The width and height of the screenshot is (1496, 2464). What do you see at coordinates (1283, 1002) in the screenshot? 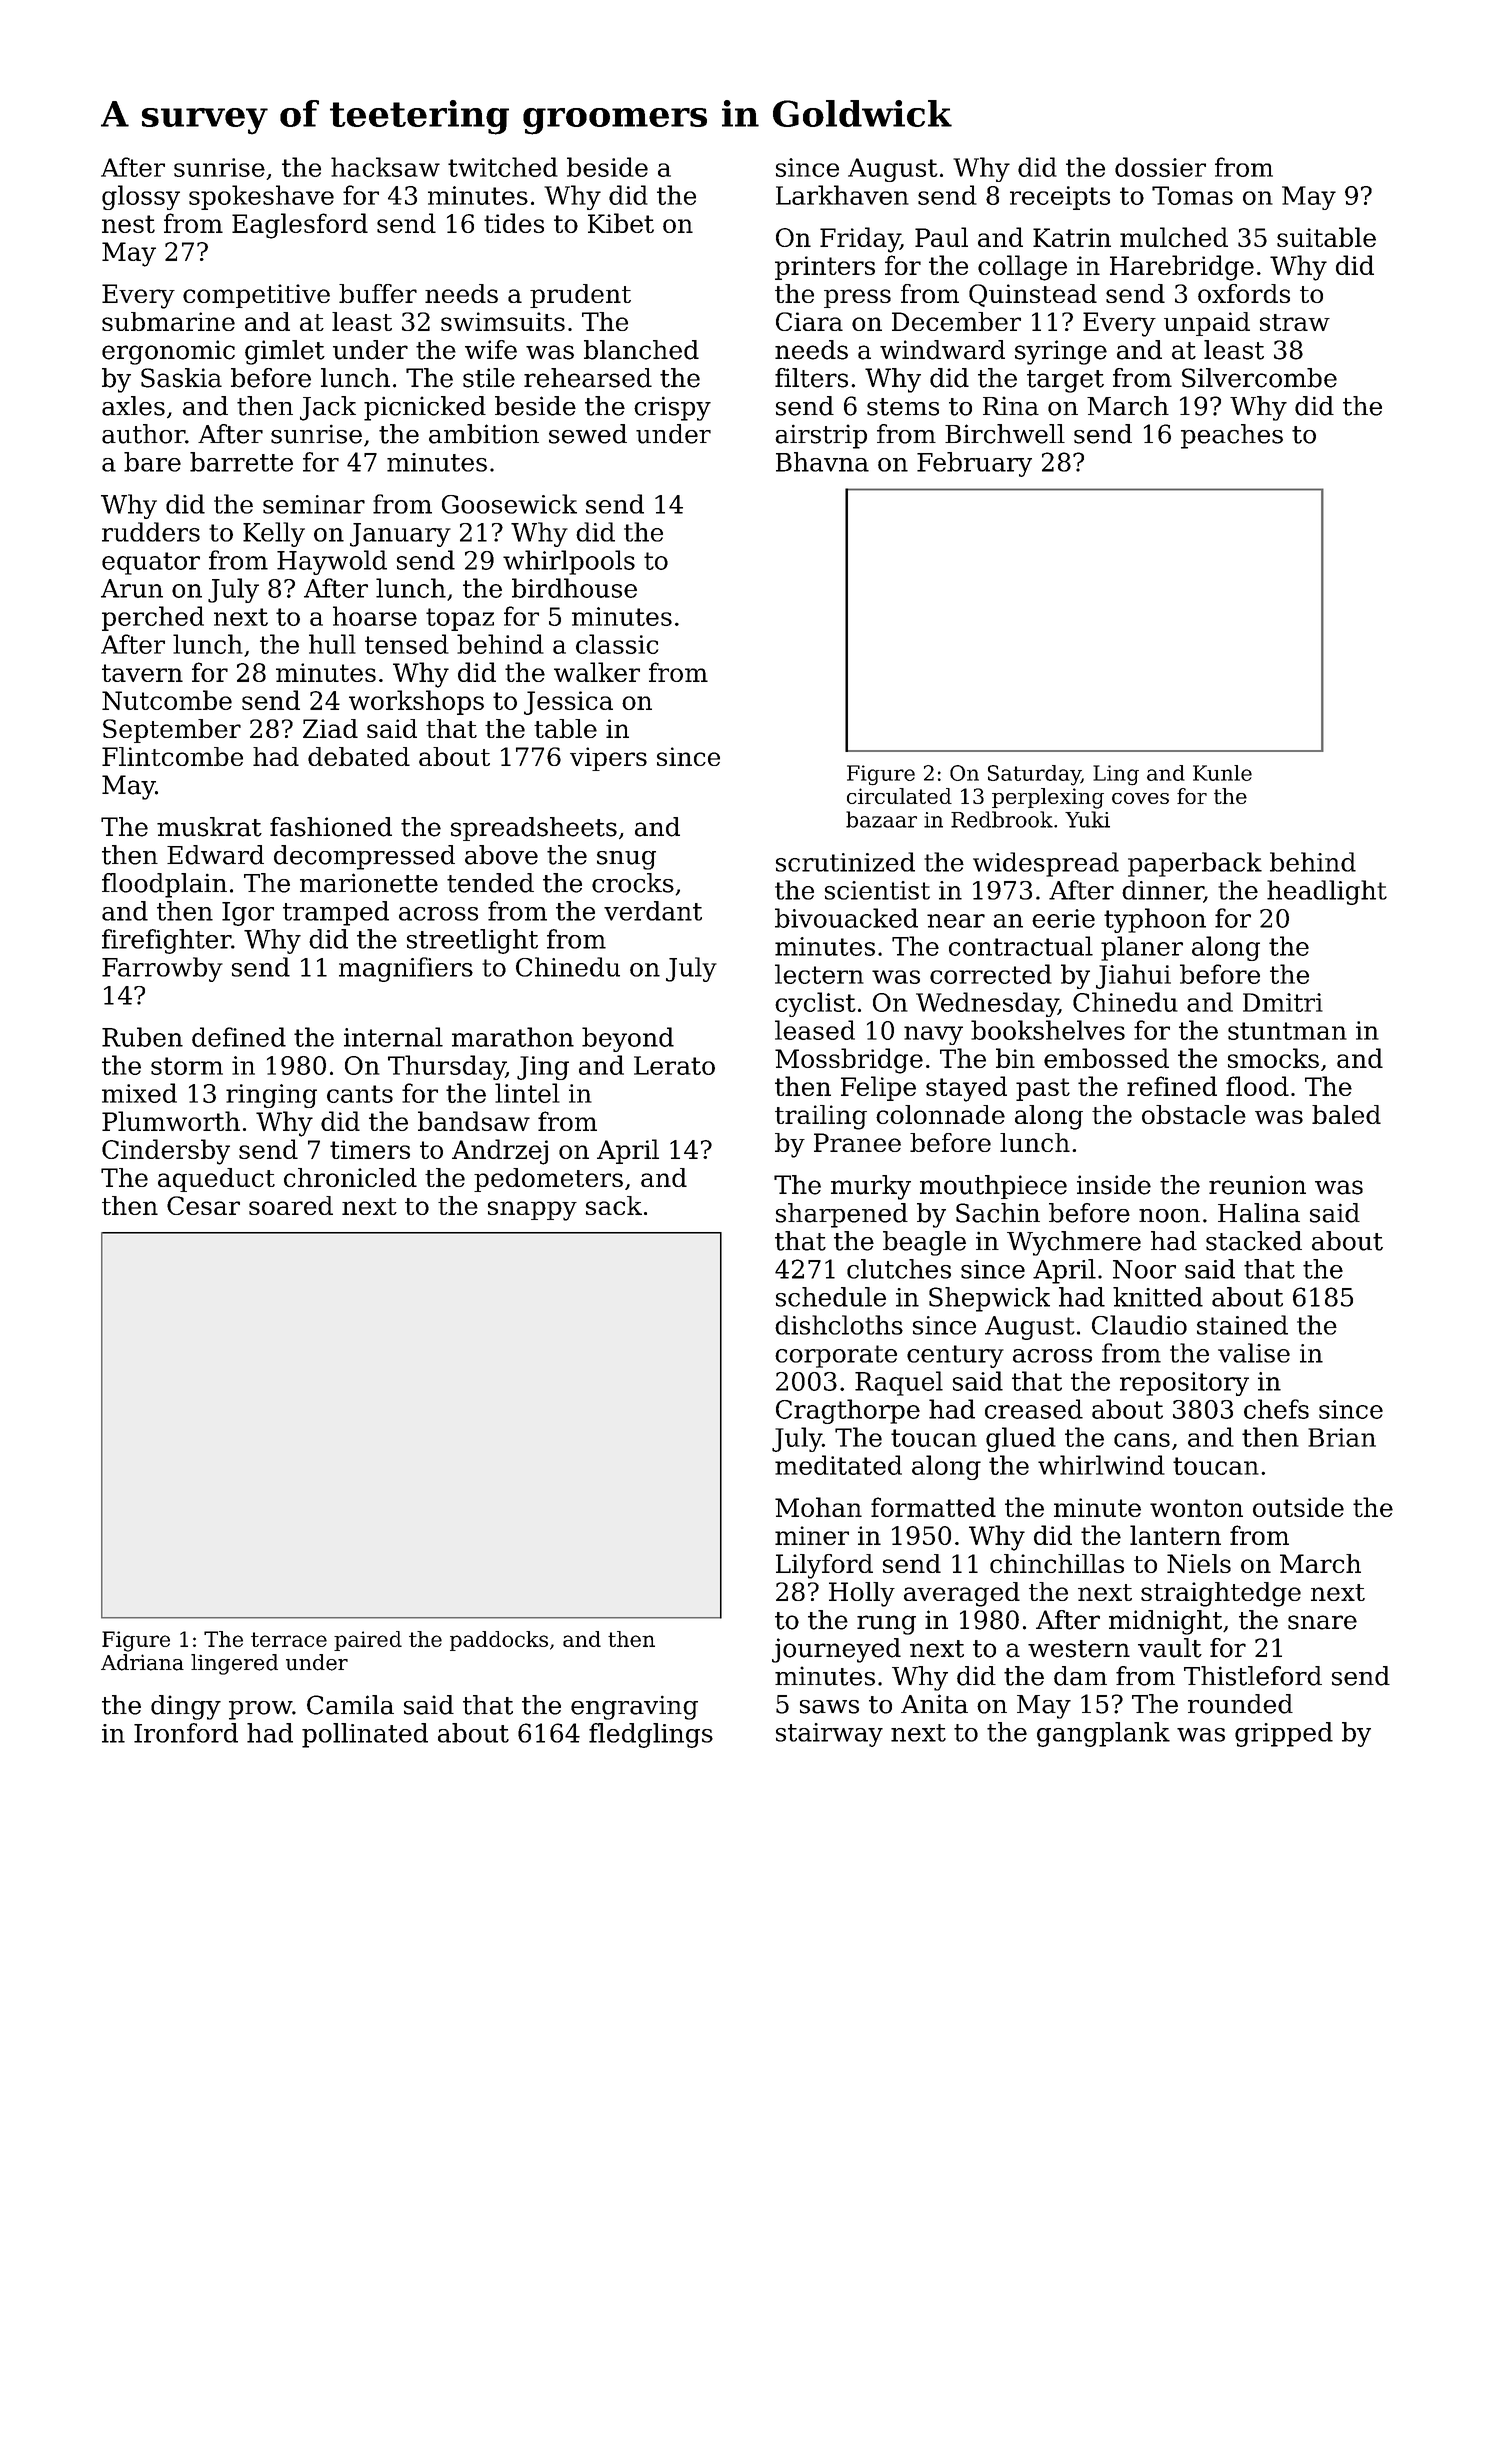
I see `Dmitri` at bounding box center [1283, 1002].
